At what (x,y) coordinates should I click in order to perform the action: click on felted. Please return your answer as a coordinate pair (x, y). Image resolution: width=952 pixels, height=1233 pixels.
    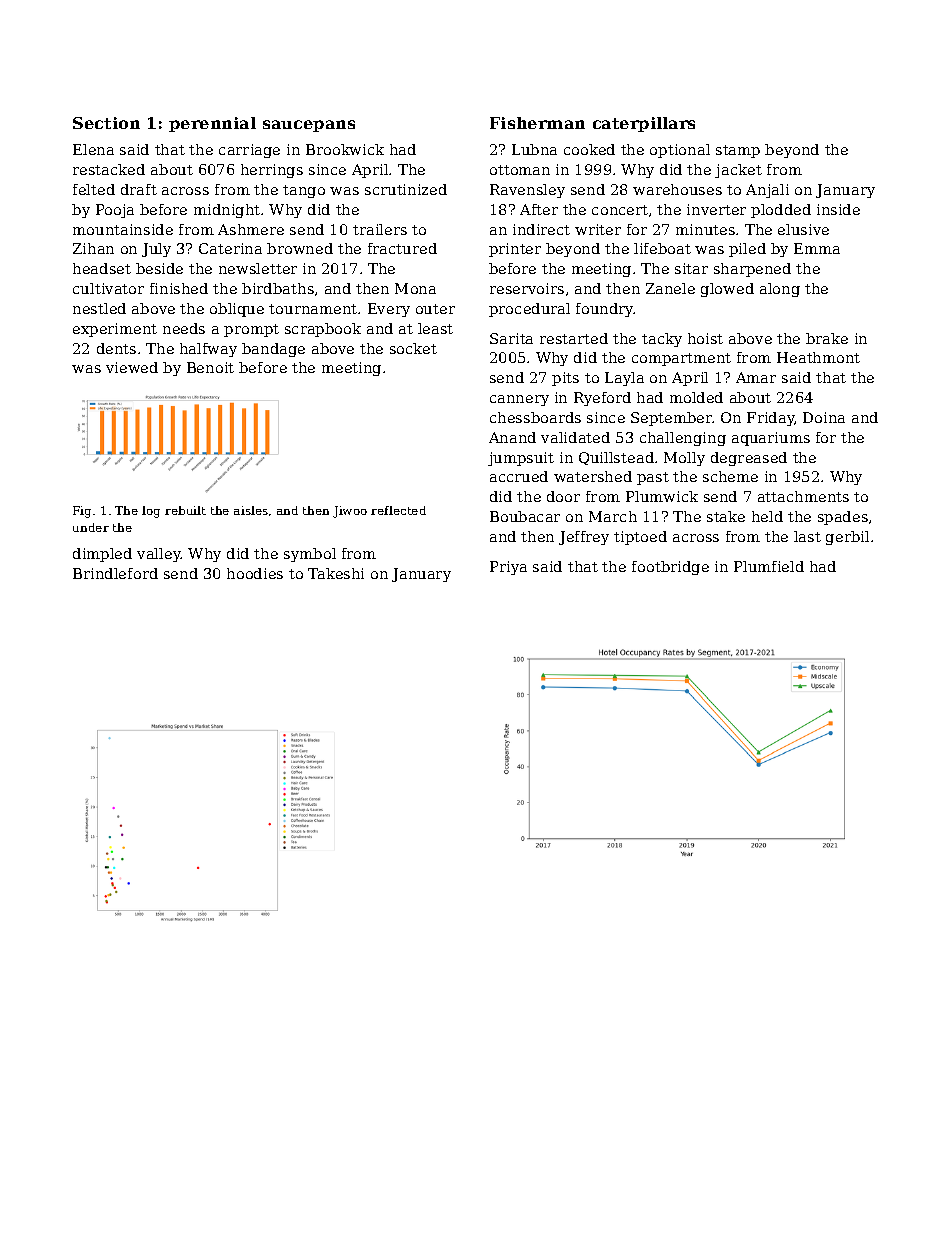
    Looking at the image, I should click on (94, 189).
